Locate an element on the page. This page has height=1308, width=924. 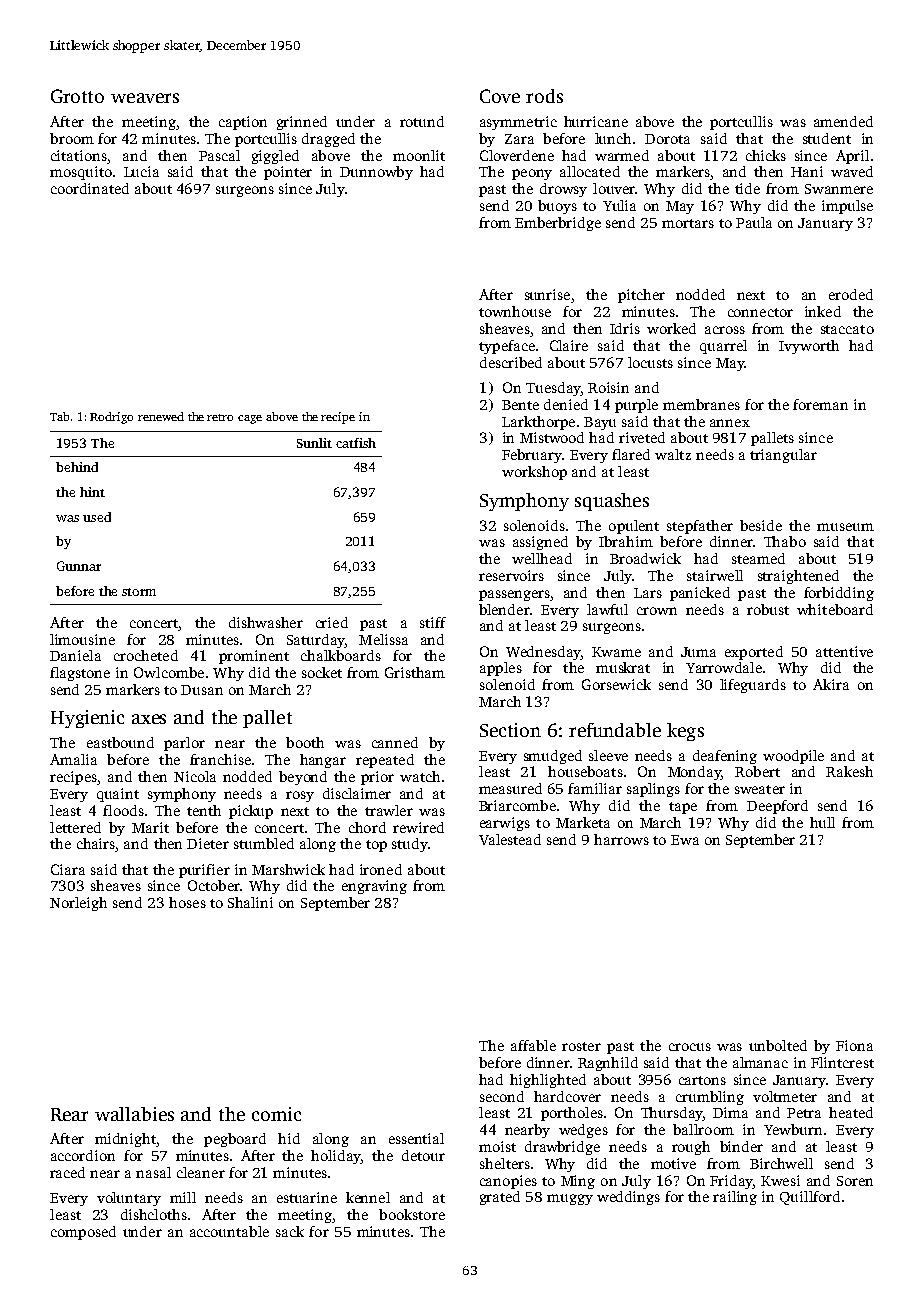
giggled is located at coordinates (275, 157).
